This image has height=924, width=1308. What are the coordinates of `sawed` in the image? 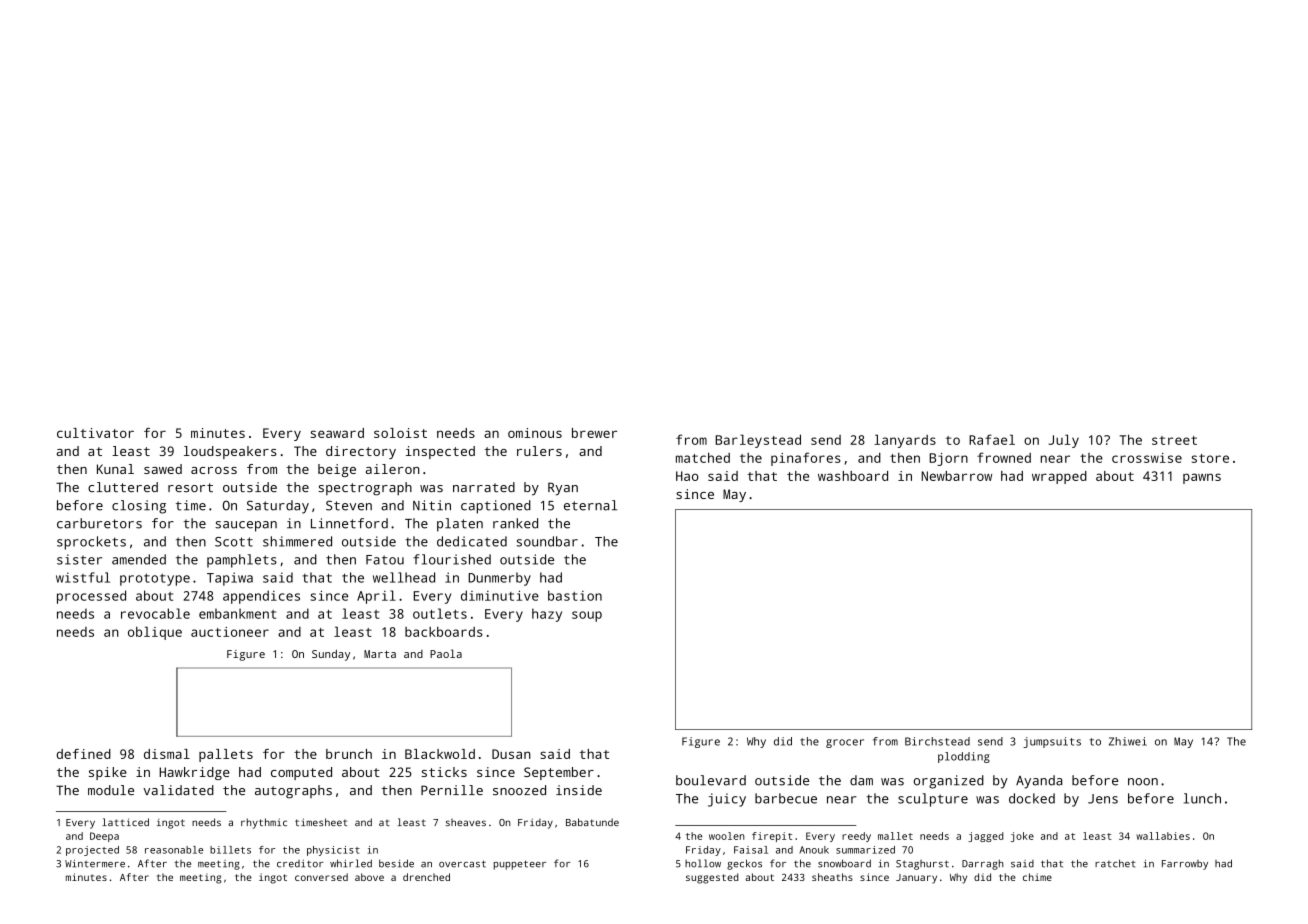 It's located at (163, 469).
